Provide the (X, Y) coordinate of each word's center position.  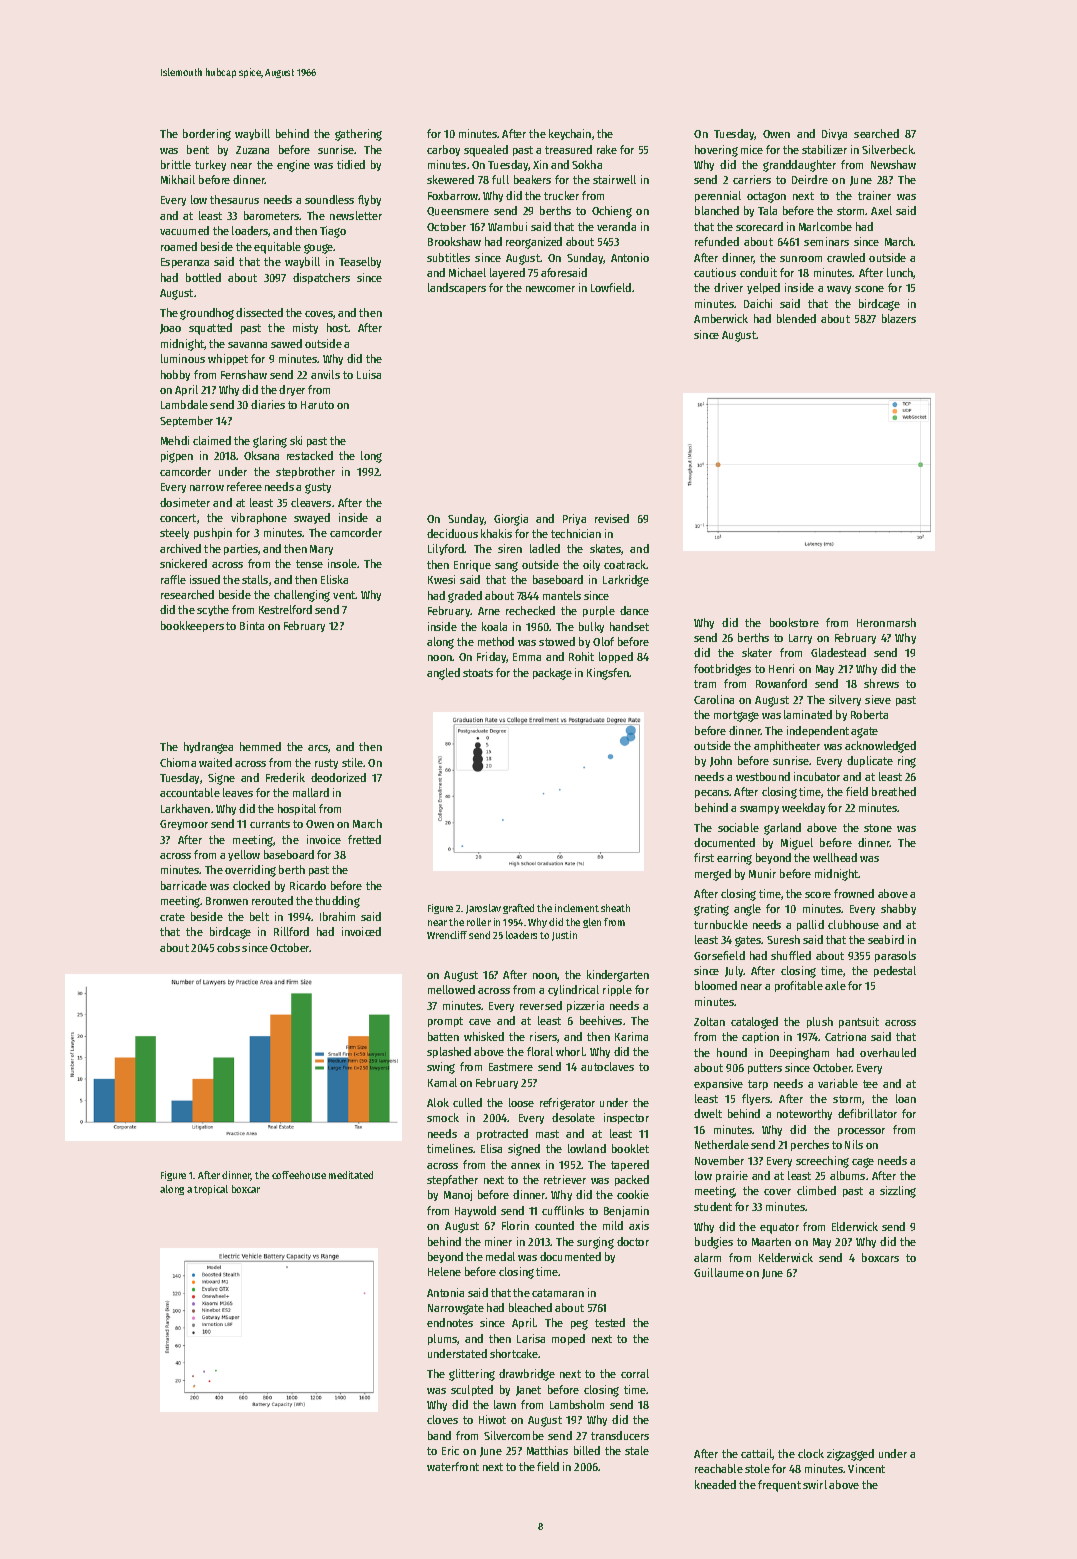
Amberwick (721, 318)
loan (906, 1098)
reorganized (534, 243)
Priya (574, 519)
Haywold (475, 1211)
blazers (899, 318)
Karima (631, 1036)
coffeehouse (299, 1175)
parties (241, 549)
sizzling (898, 1192)
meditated (351, 1175)
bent (198, 149)
